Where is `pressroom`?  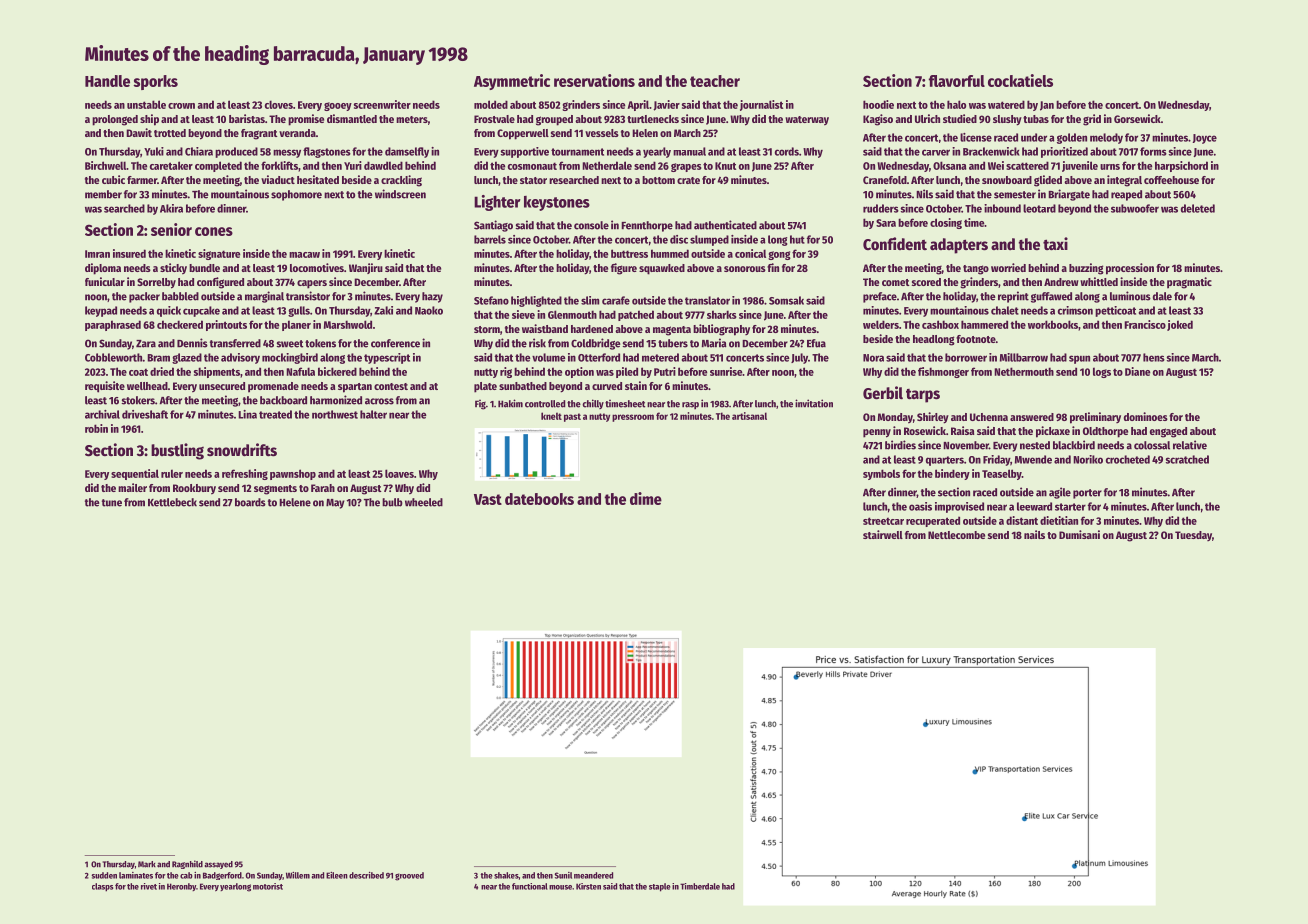 pressroom is located at coordinates (633, 418).
